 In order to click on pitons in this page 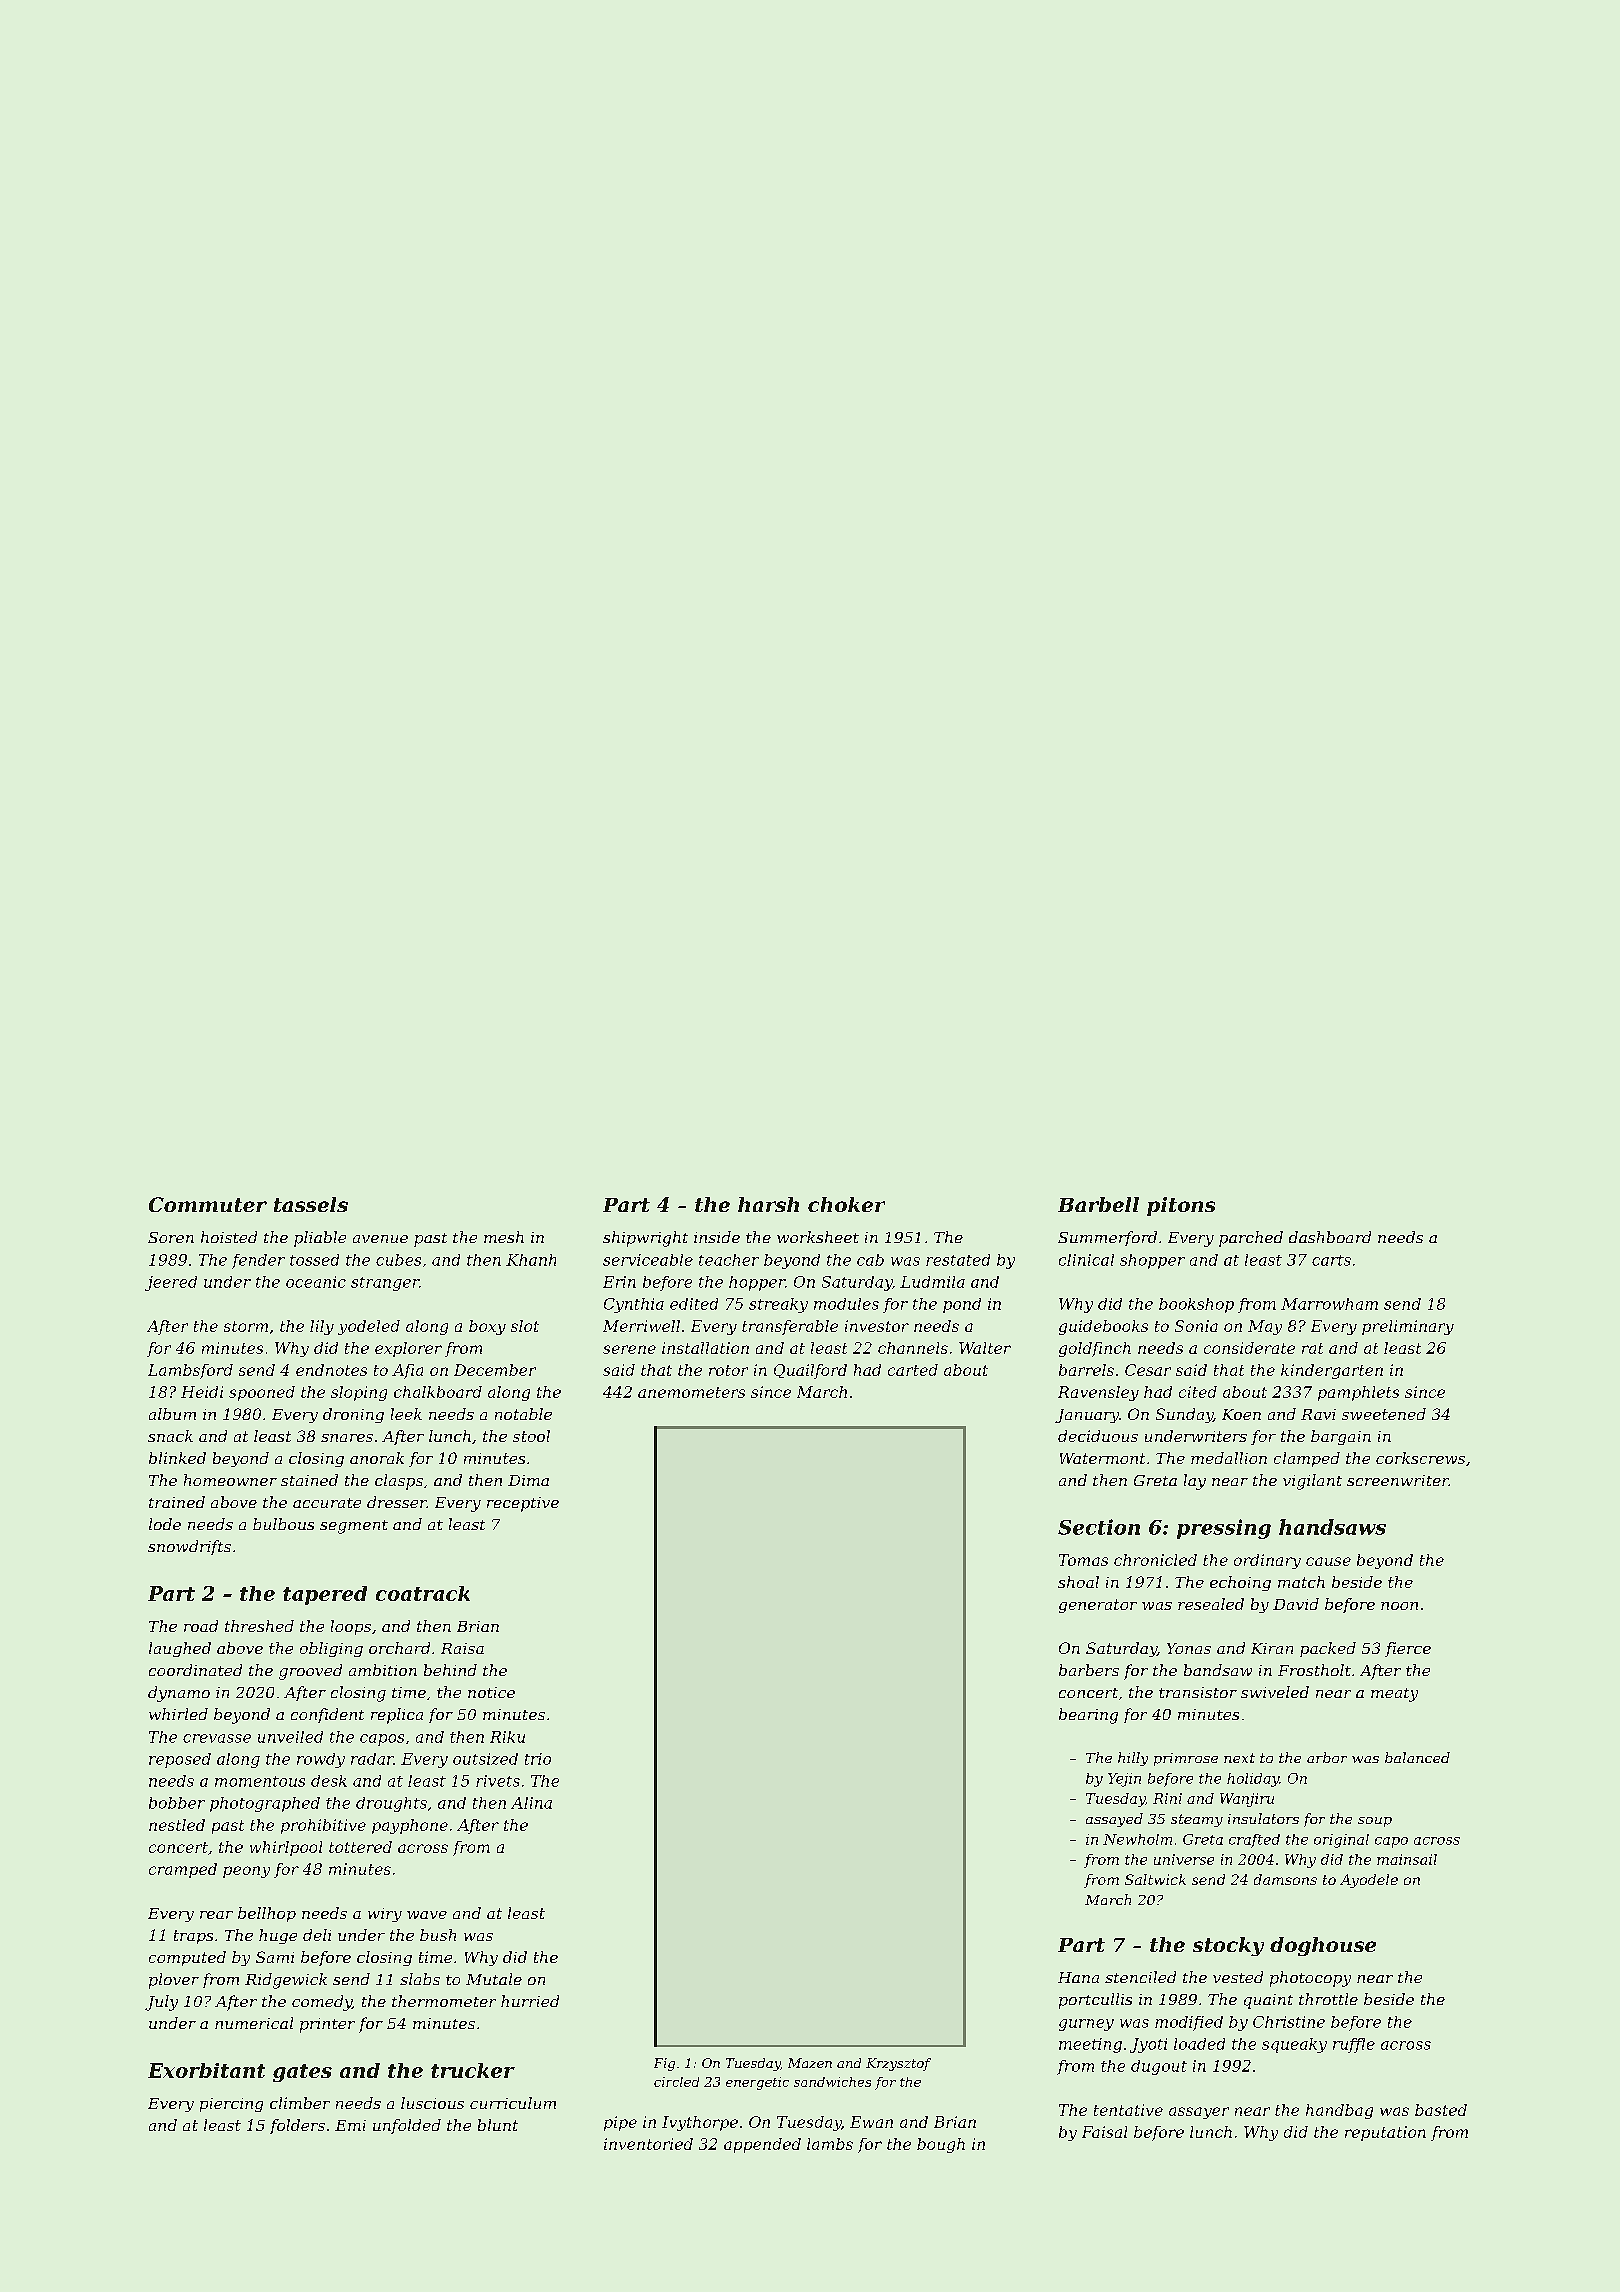, I will do `click(1181, 1206)`.
